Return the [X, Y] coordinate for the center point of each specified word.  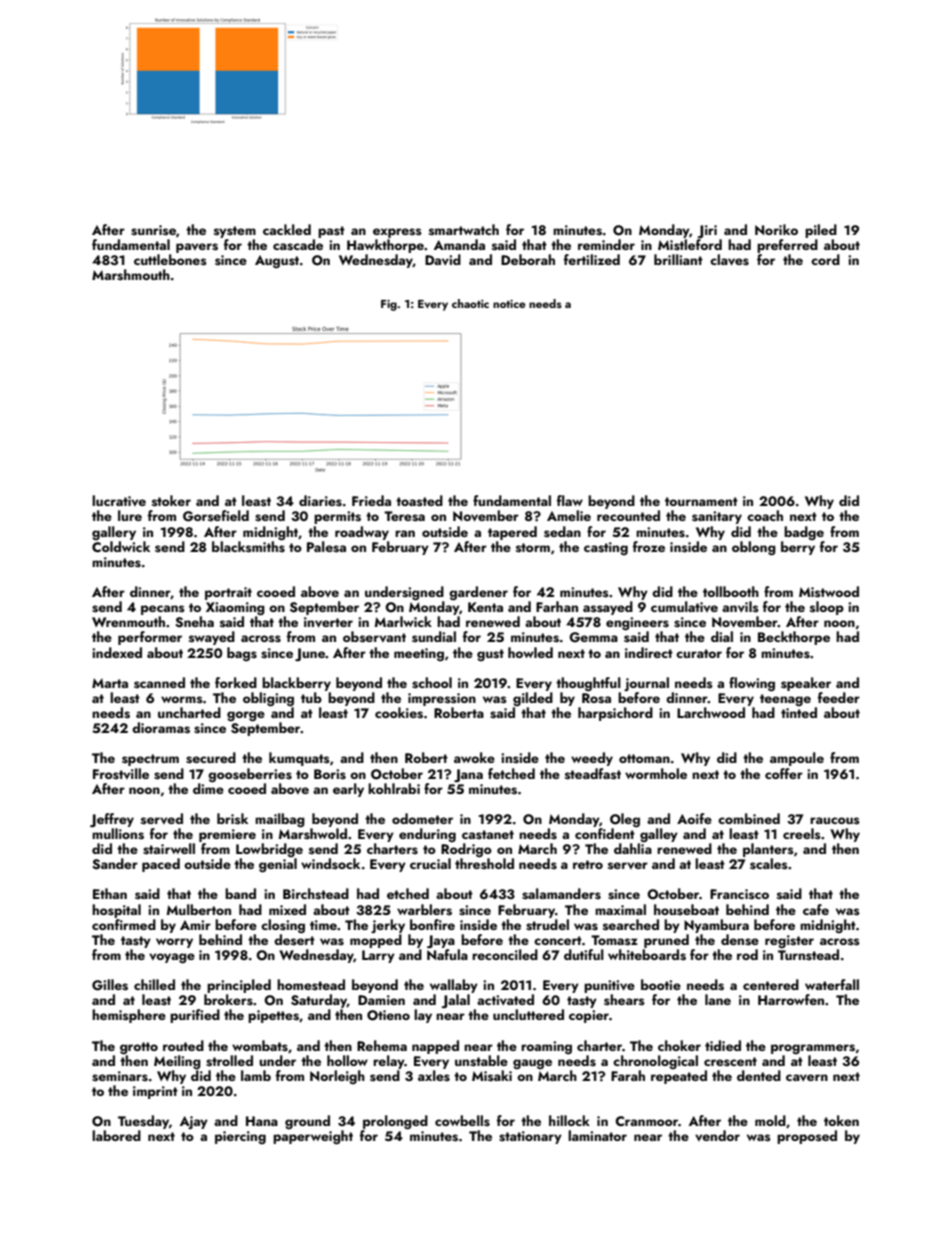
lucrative [119, 500]
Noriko [776, 229]
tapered [512, 533]
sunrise [153, 230]
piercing [240, 1137]
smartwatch [464, 230]
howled [530, 652]
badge [804, 533]
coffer [784, 773]
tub [311, 697]
